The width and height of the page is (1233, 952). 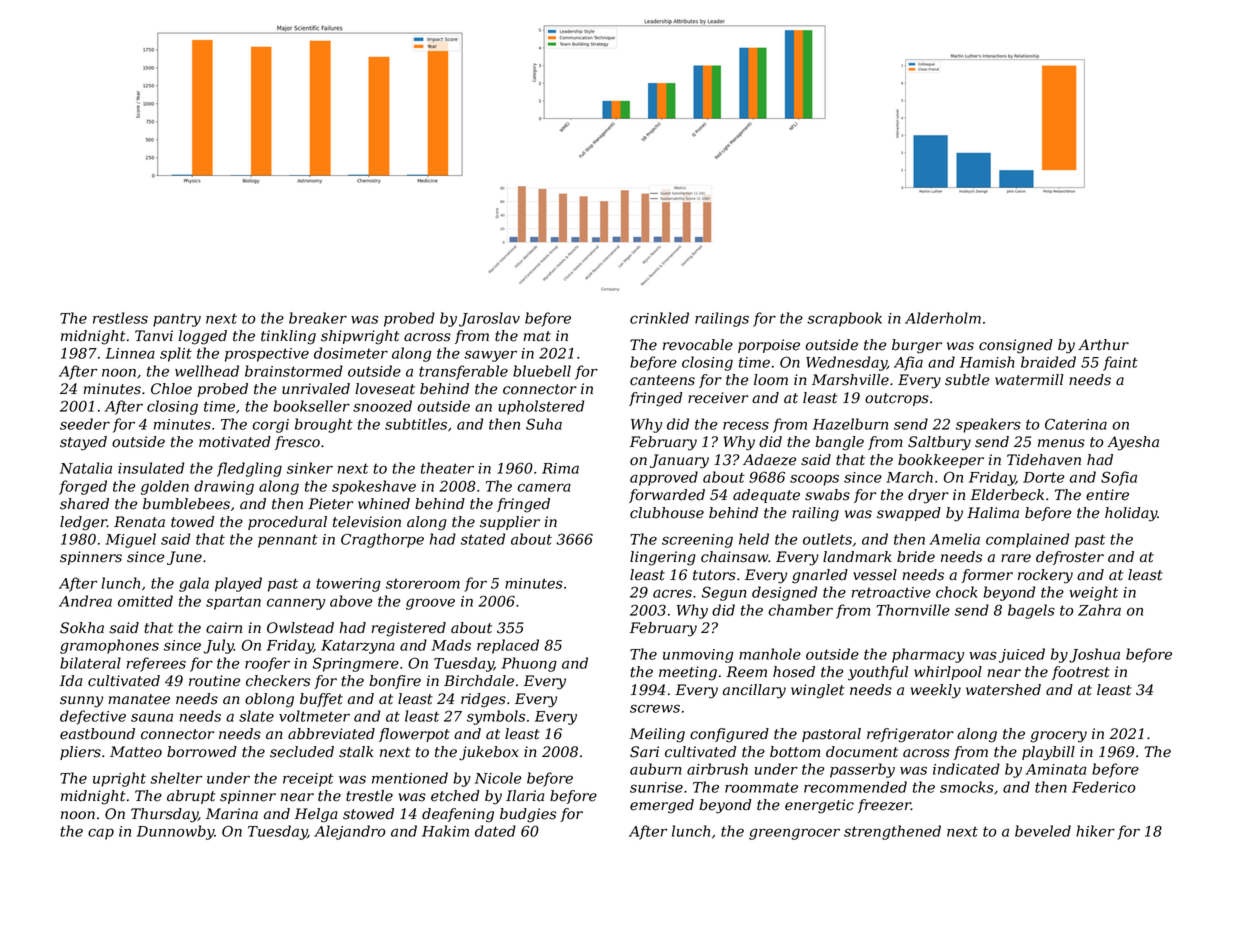 I want to click on Suha, so click(x=544, y=424).
